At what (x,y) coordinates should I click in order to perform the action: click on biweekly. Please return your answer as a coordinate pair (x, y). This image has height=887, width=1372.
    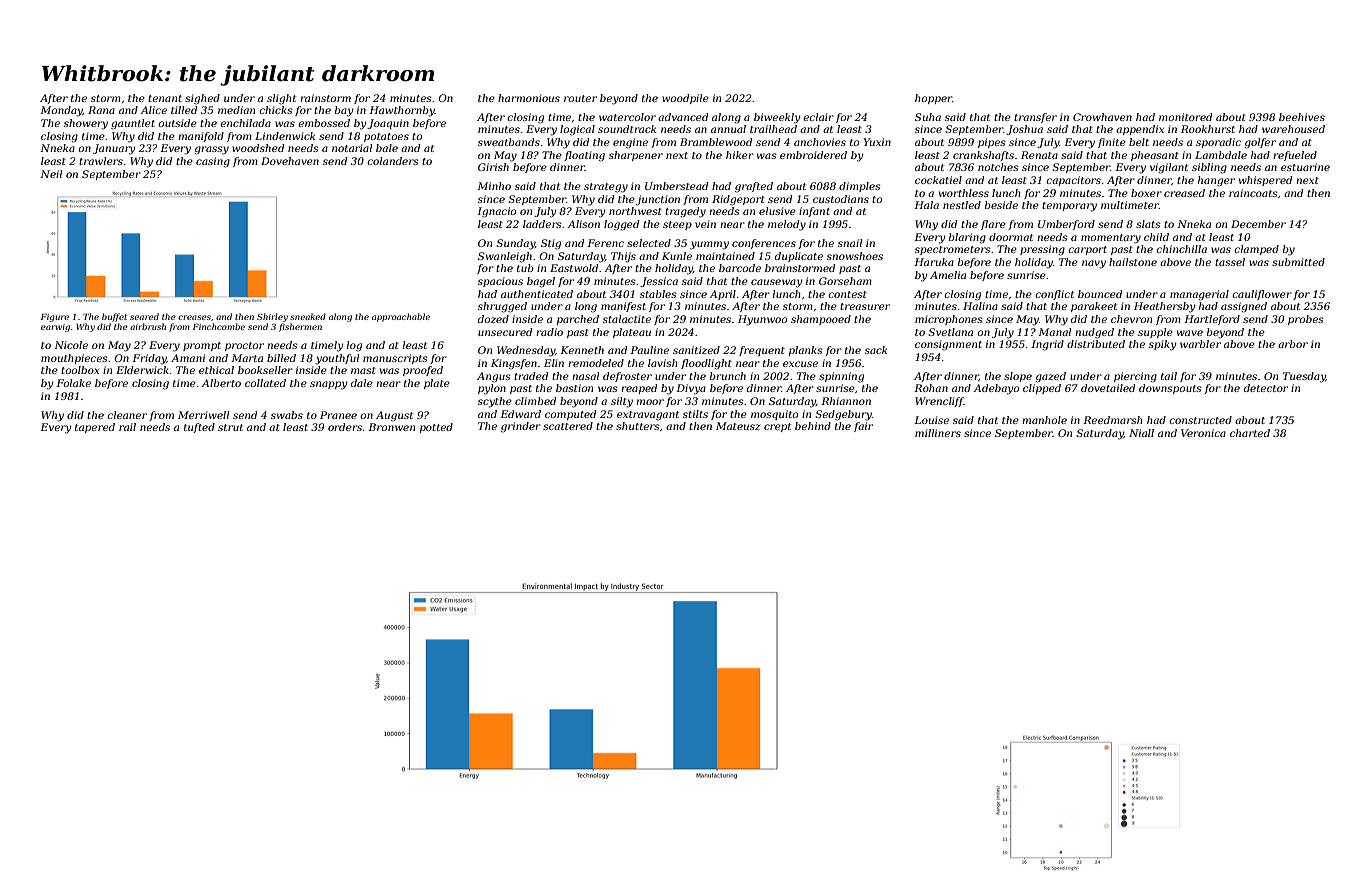
    Looking at the image, I should click on (777, 118).
